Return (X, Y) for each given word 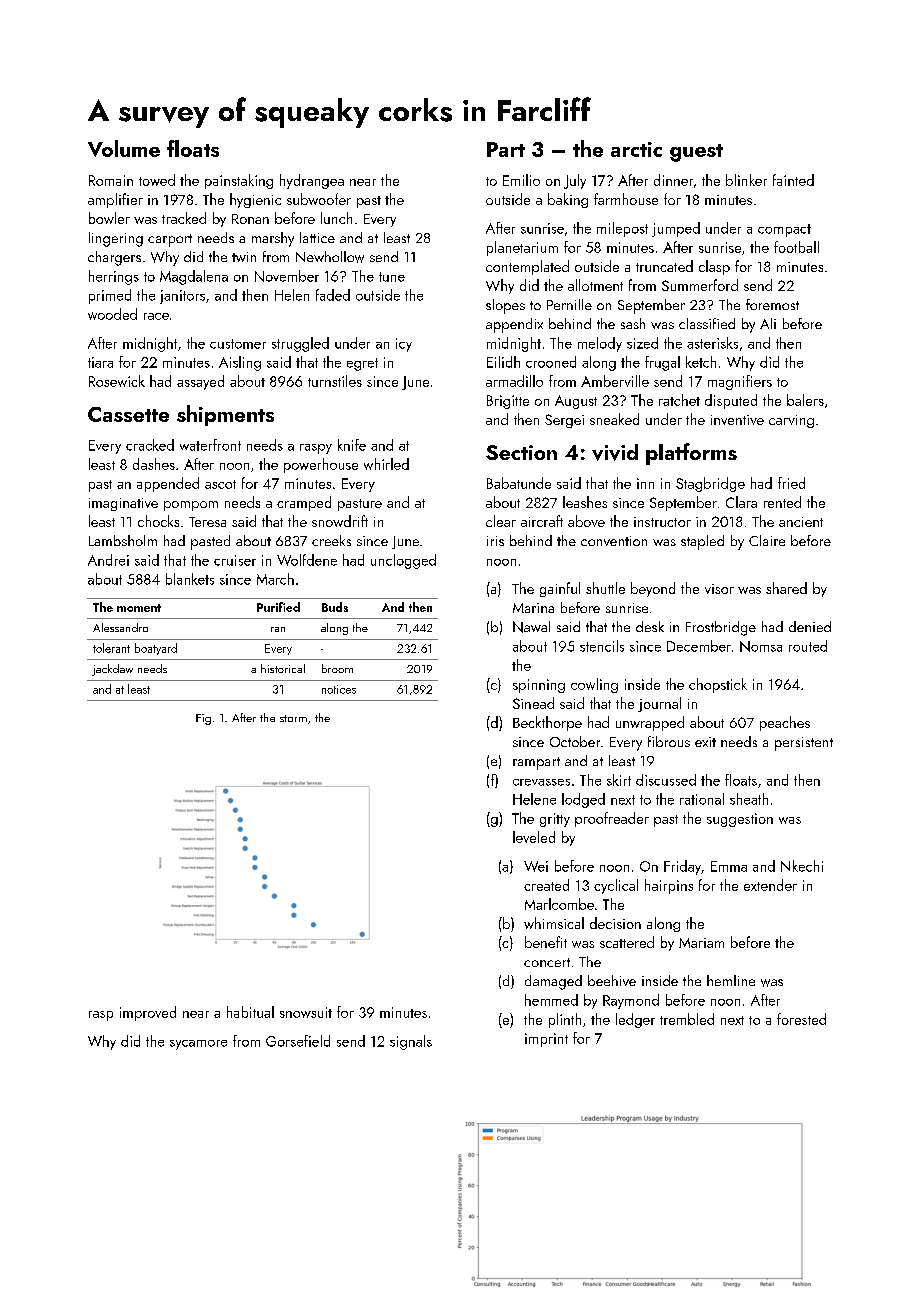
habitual (250, 1012)
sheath (749, 799)
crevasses (541, 782)
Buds (335, 607)
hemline (731, 980)
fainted (793, 180)
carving (791, 421)
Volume (124, 148)
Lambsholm (123, 540)
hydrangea (312, 181)
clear (501, 521)
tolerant (111, 648)
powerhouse (321, 465)
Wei (536, 866)
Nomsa (761, 646)
